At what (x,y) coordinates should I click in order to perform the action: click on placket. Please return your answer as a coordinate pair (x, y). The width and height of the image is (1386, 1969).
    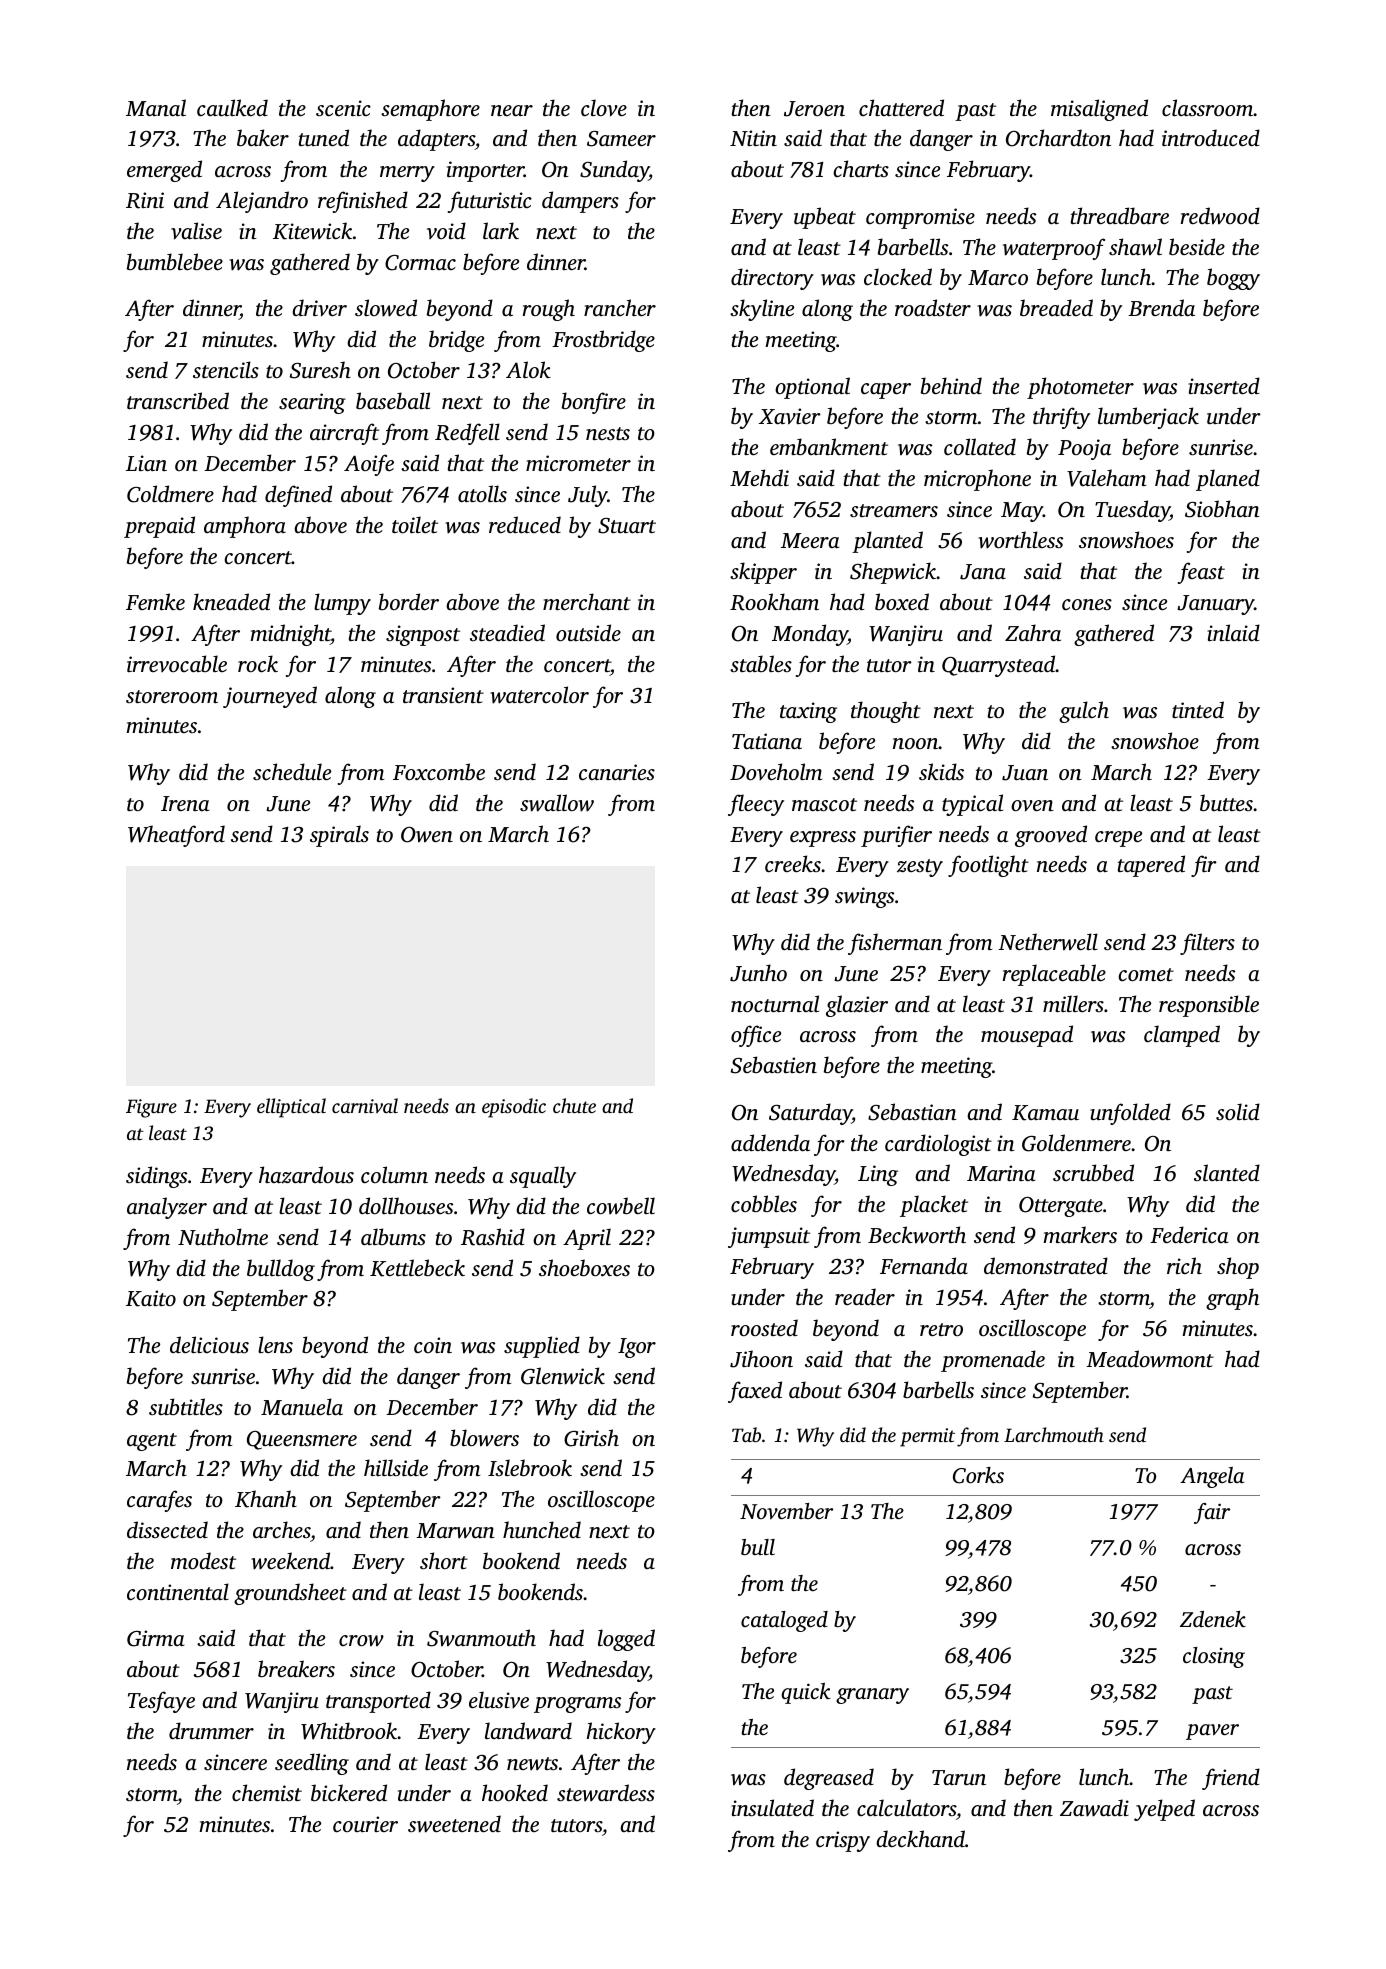
    Looking at the image, I should click on (934, 1206).
